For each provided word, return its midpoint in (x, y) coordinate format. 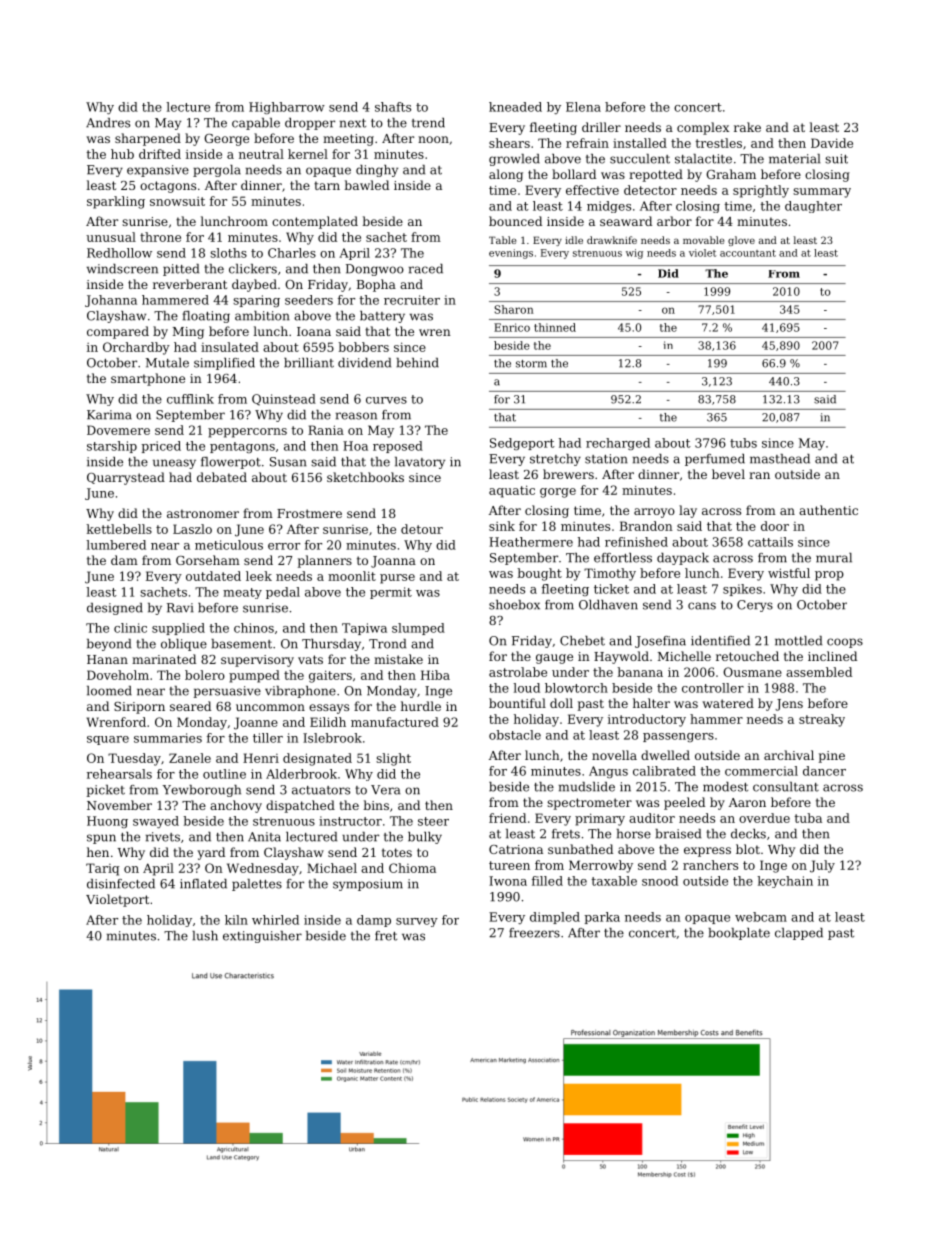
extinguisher (262, 937)
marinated (164, 659)
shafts (393, 107)
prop (829, 576)
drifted (160, 154)
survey (417, 922)
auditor (652, 818)
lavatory (420, 463)
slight (393, 759)
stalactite (703, 159)
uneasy (174, 464)
